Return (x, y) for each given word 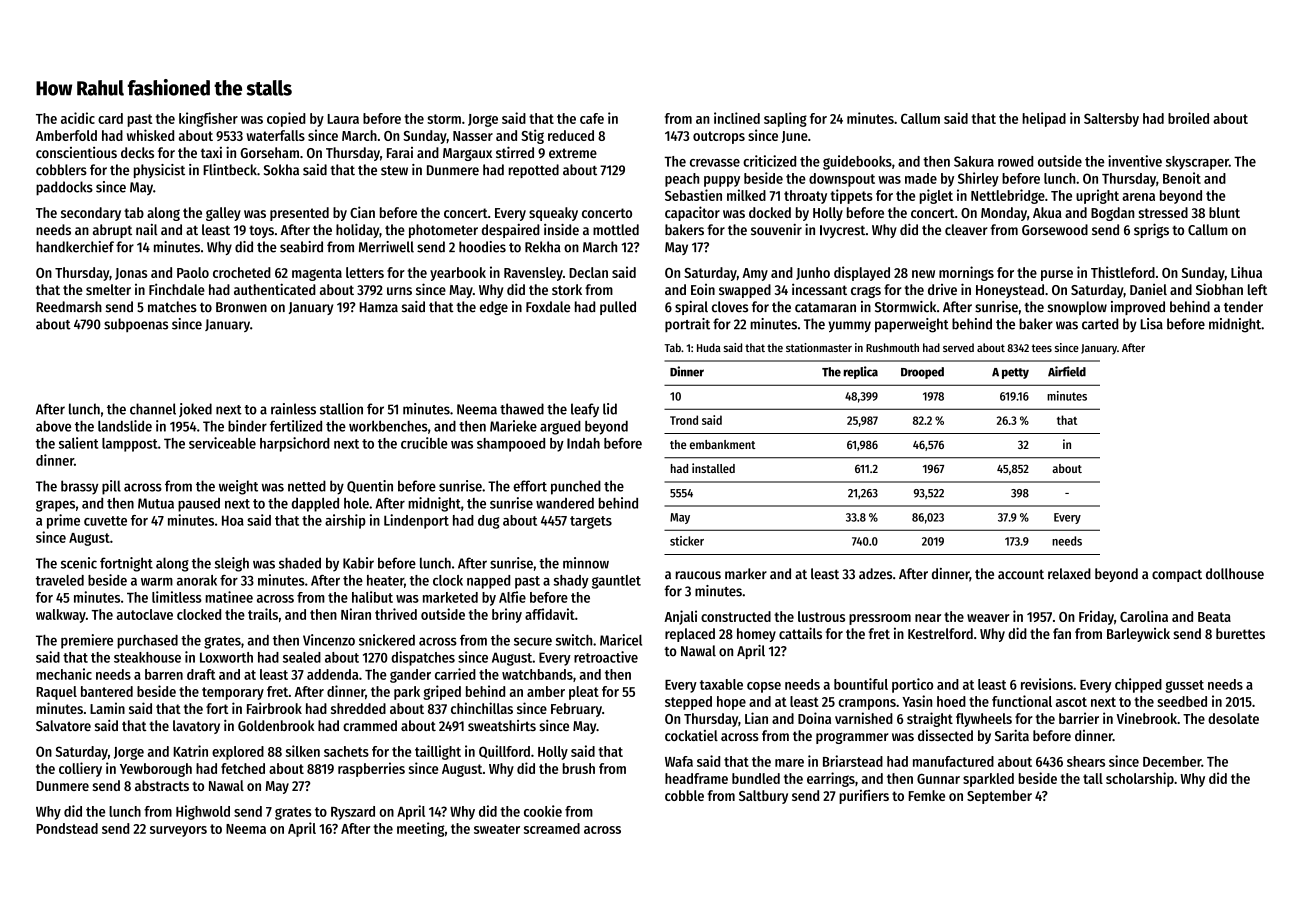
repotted (534, 171)
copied (286, 119)
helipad (1044, 119)
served (958, 347)
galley (223, 214)
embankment (723, 444)
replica (861, 372)
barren (164, 674)
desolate (1233, 718)
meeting (421, 829)
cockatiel (691, 735)
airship (345, 521)
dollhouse (1235, 574)
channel (153, 409)
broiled (1188, 118)
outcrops (719, 137)
